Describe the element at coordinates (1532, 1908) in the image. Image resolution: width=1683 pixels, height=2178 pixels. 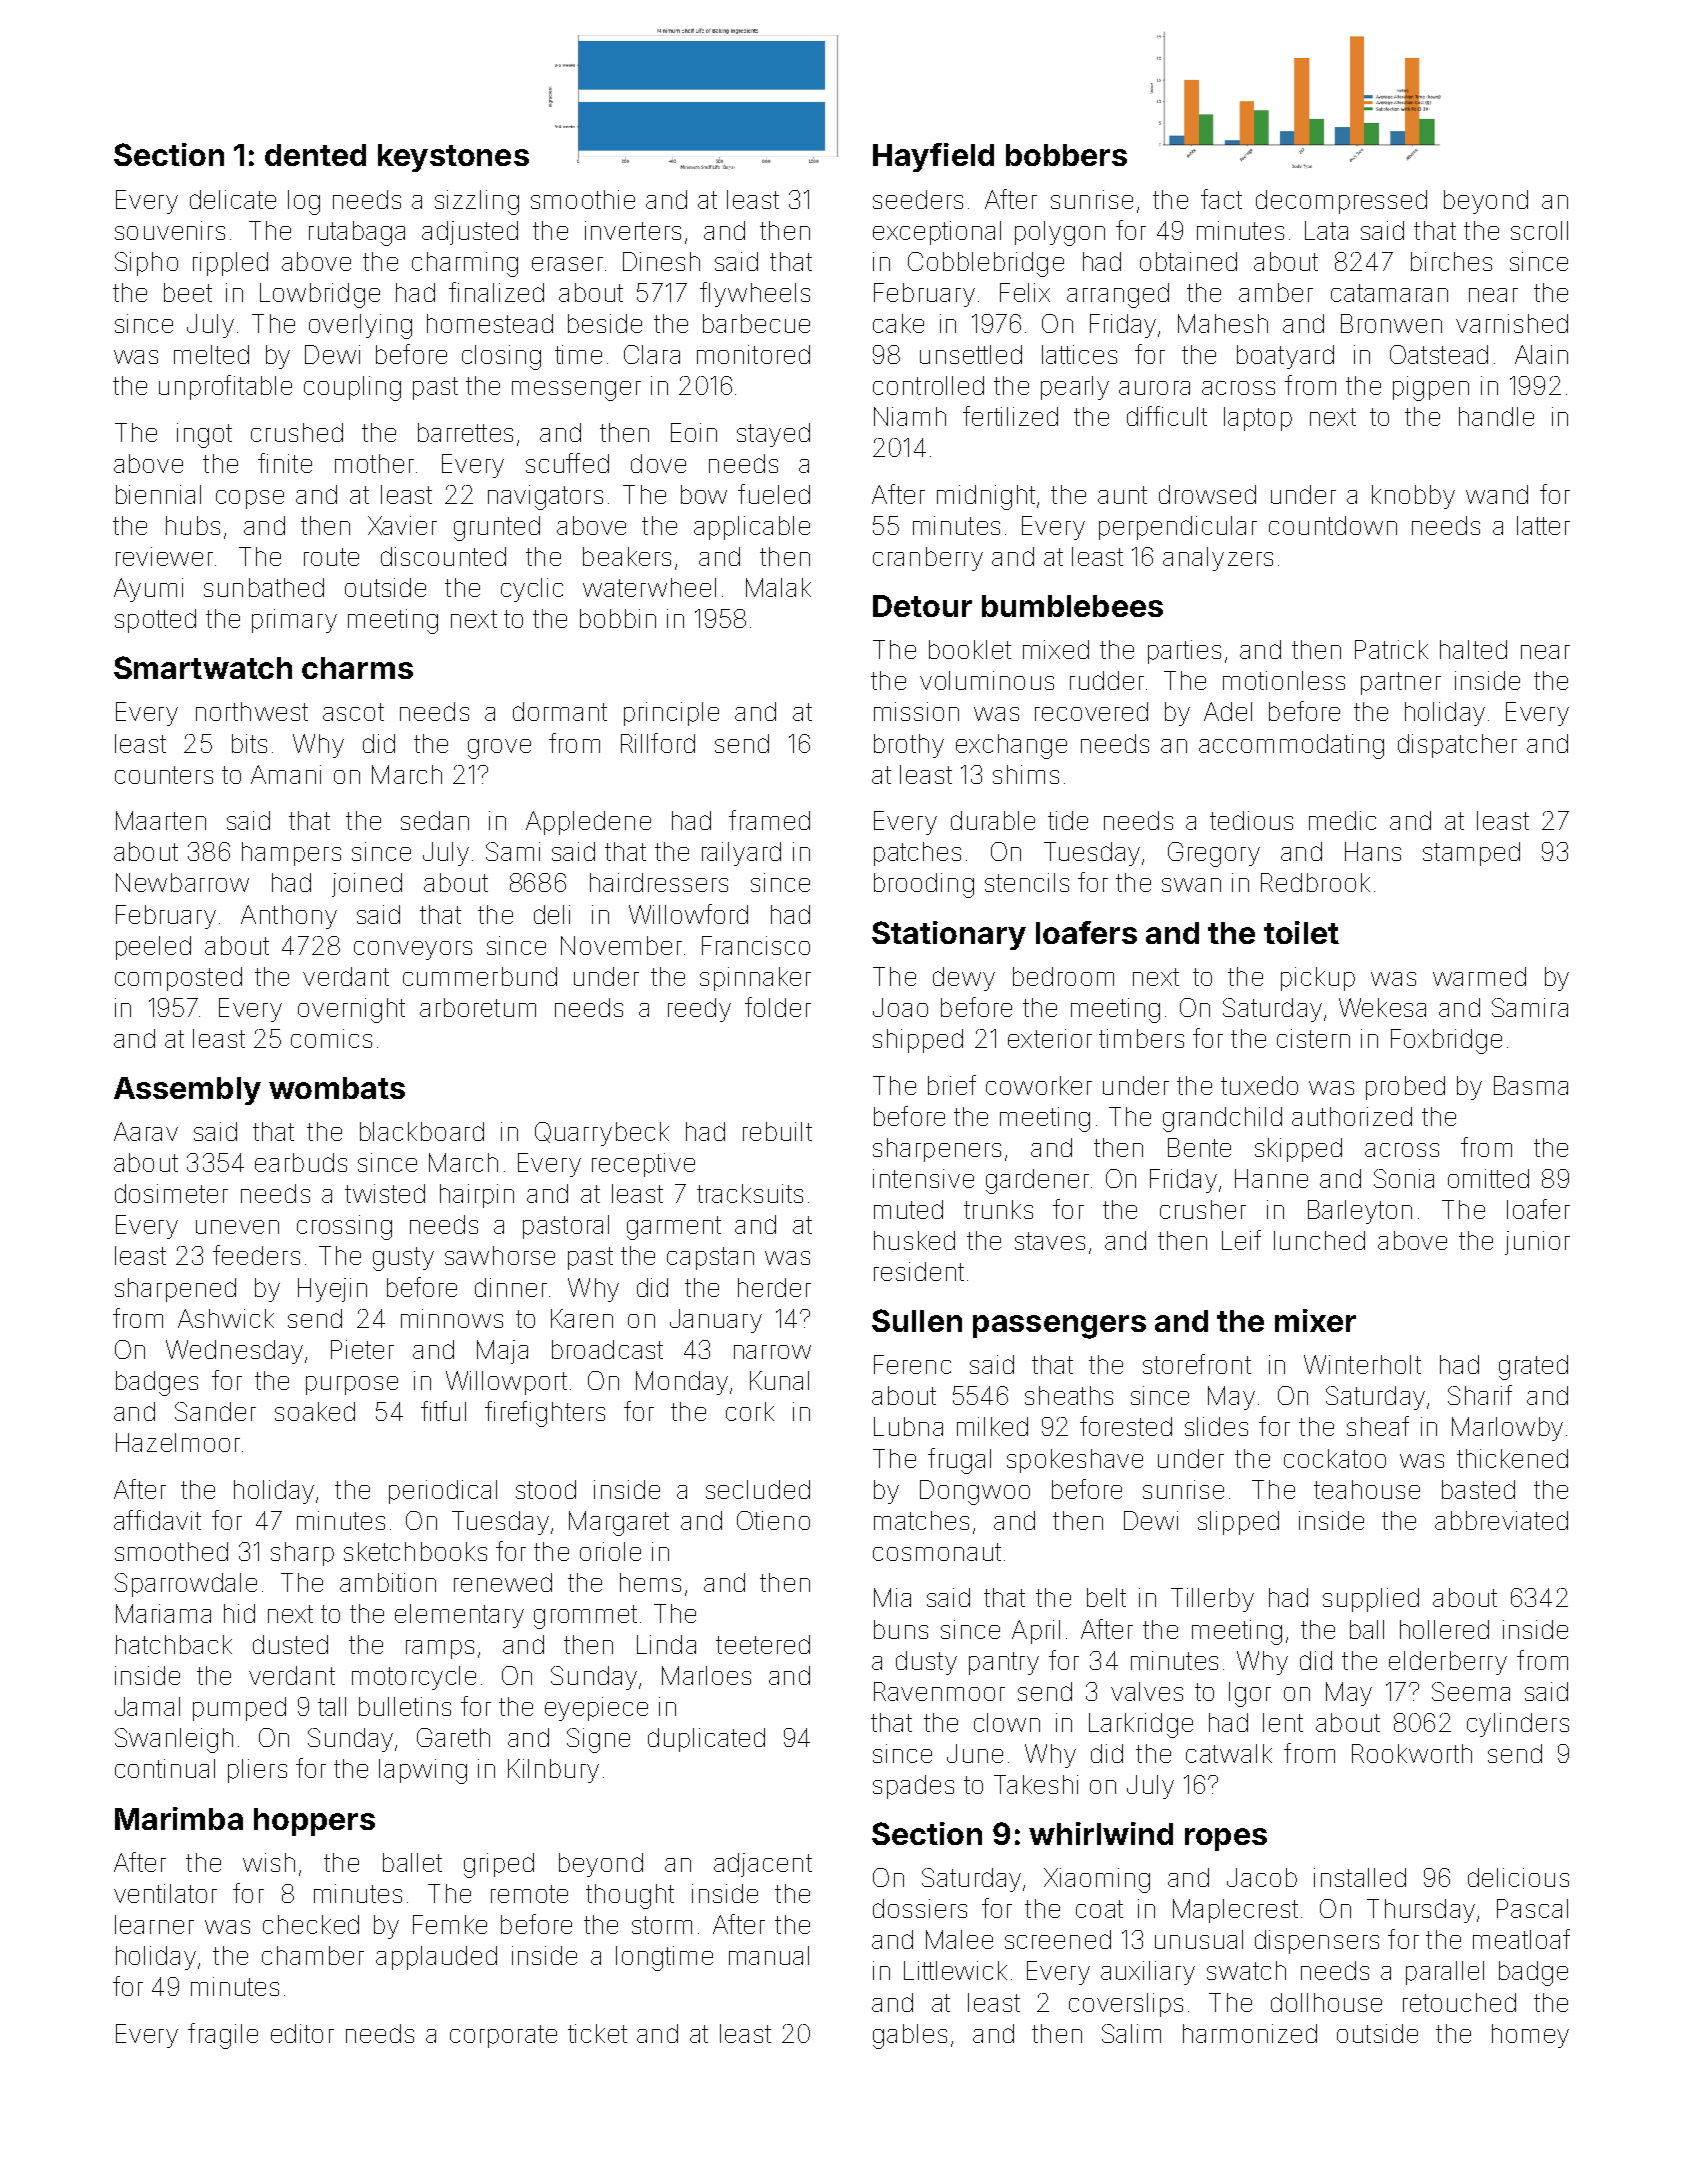
I see `Pascal` at that location.
